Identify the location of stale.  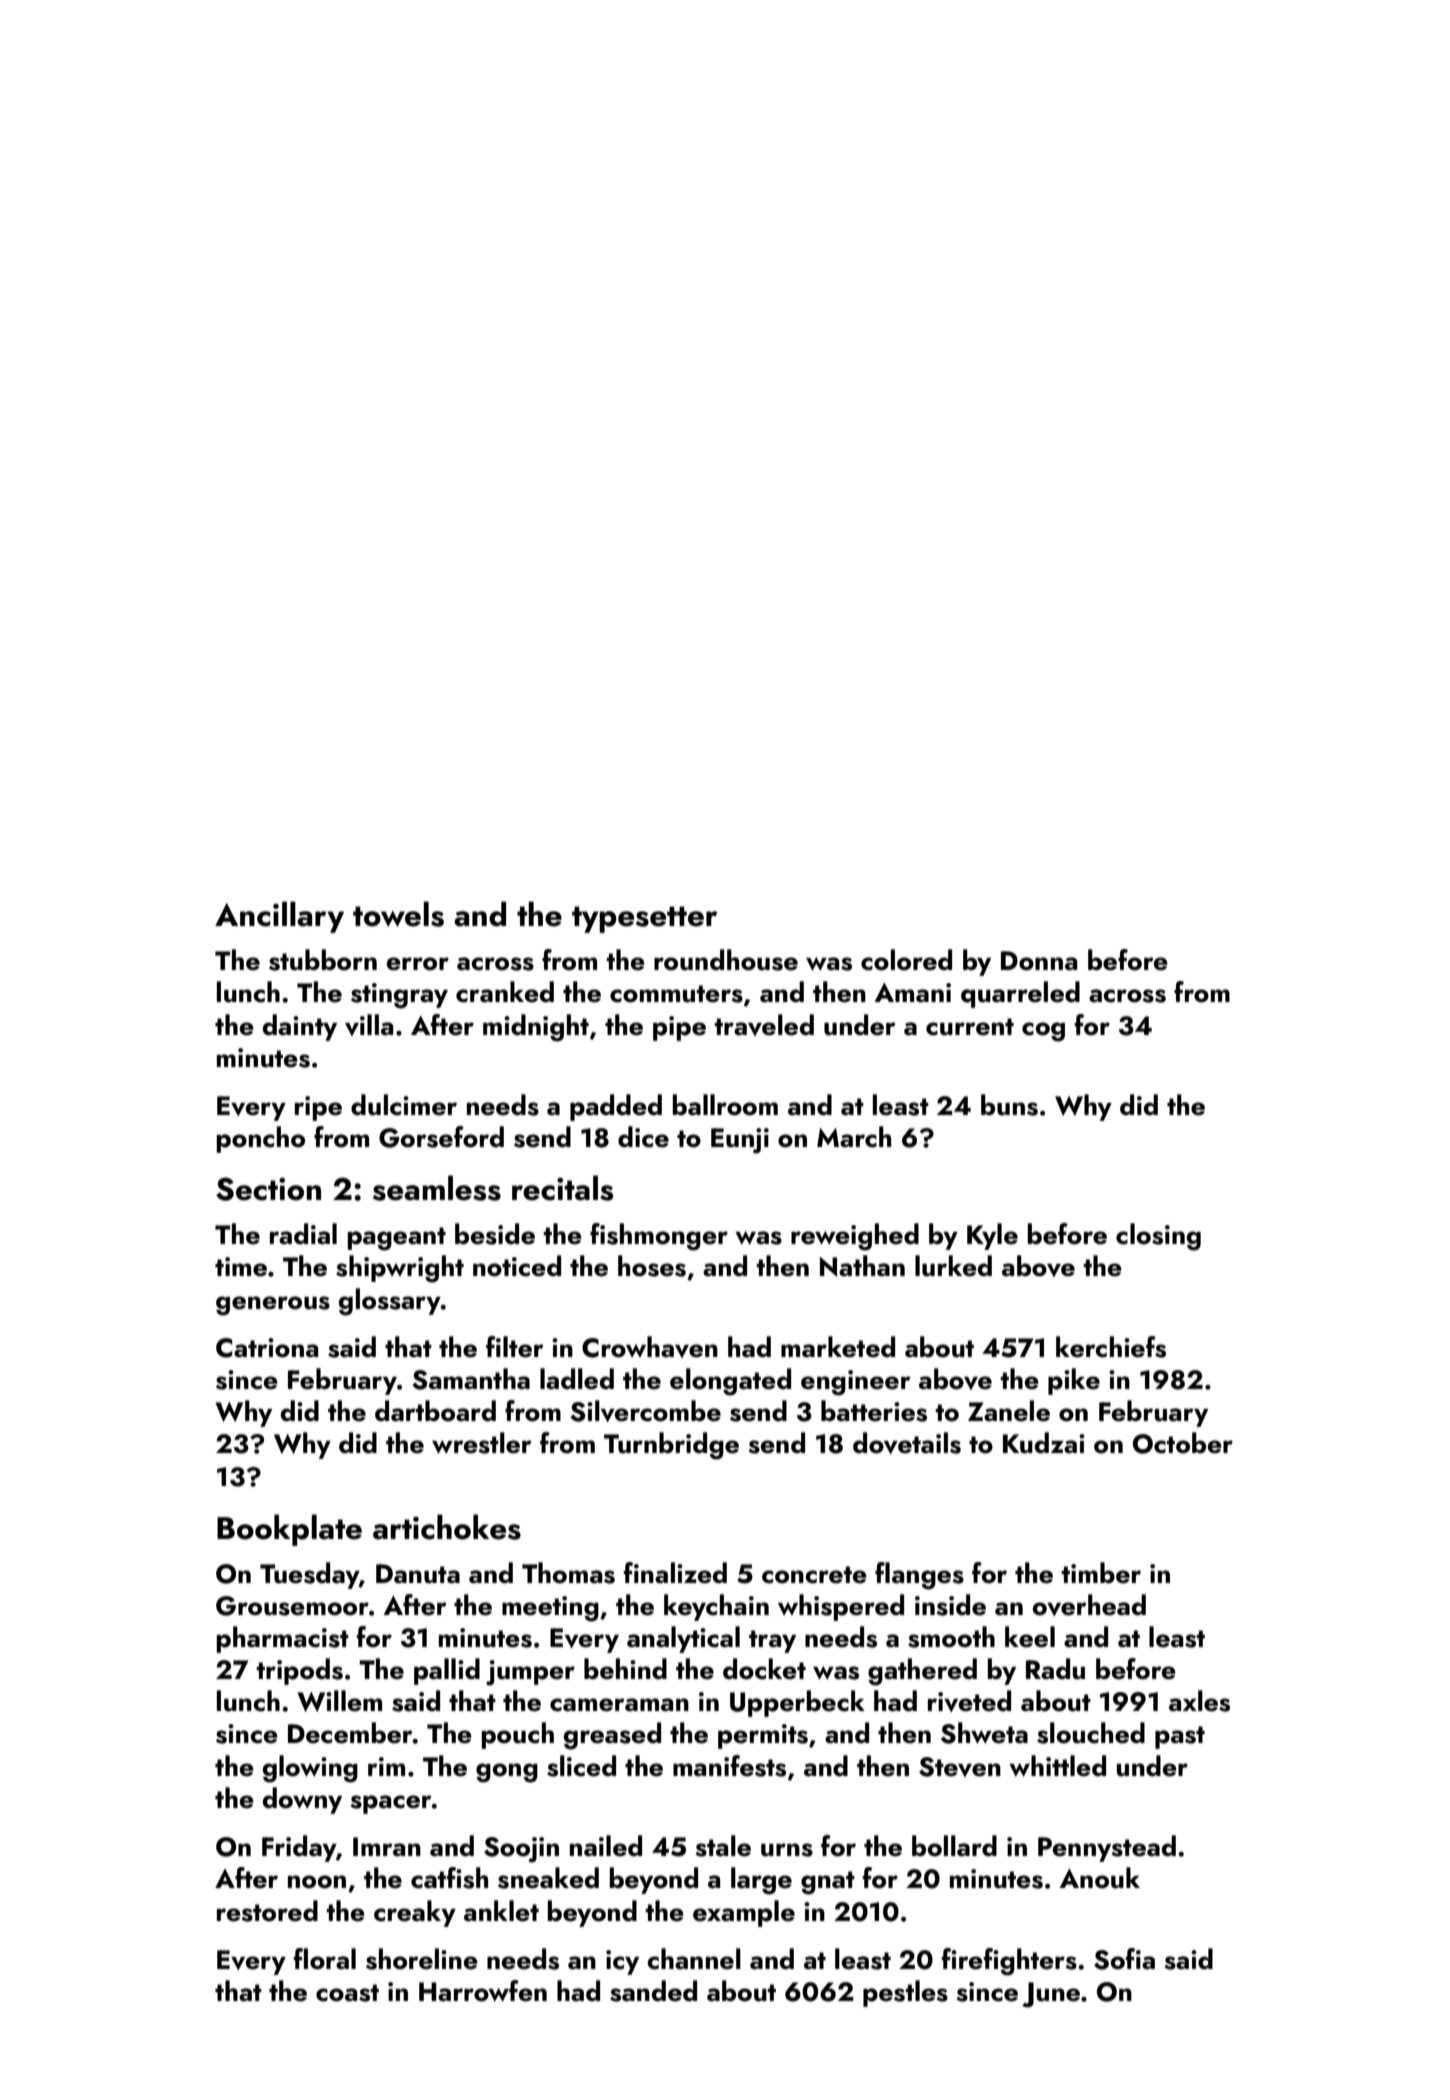
(723, 1846).
